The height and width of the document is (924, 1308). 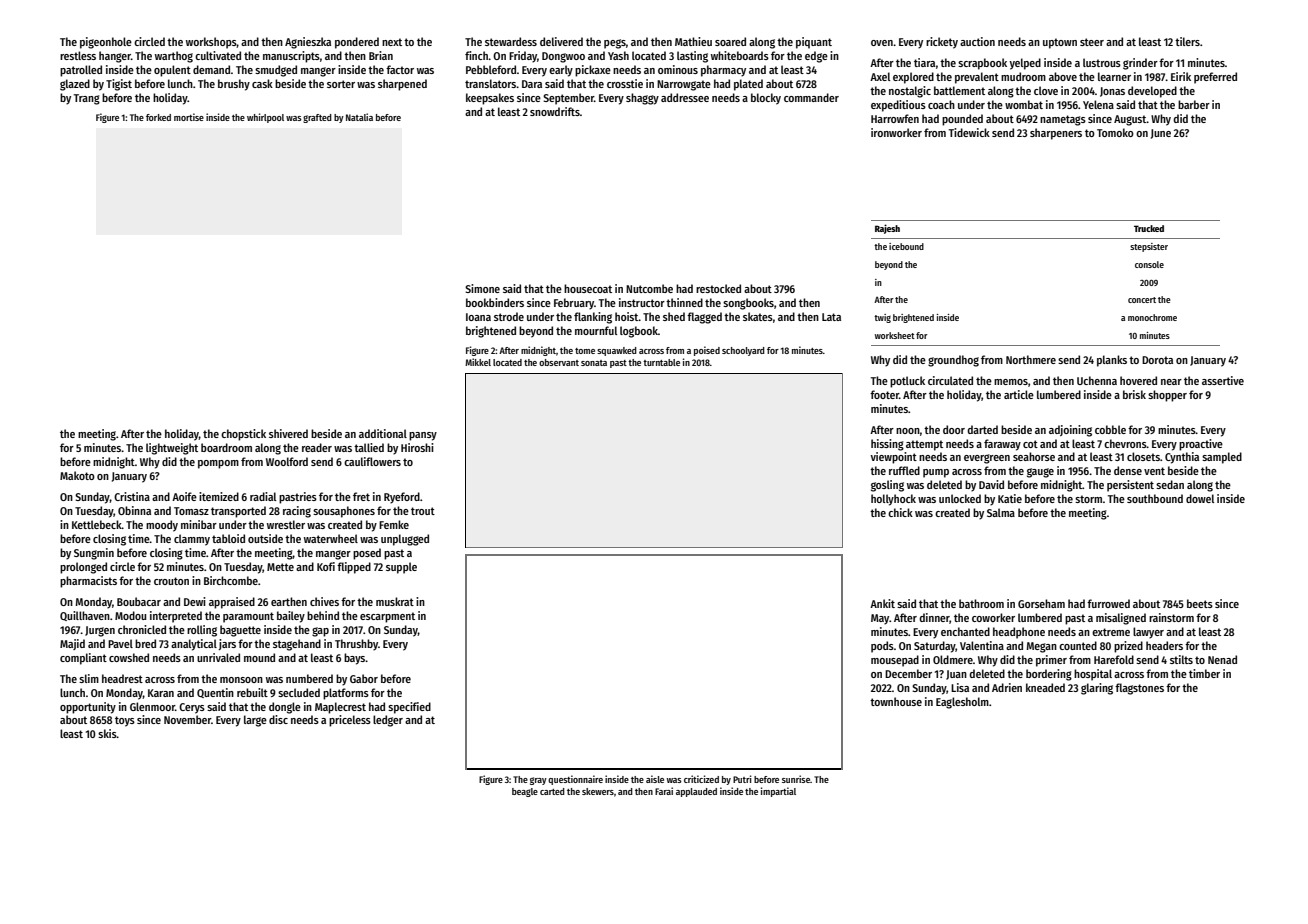 I want to click on commander, so click(x=811, y=97).
